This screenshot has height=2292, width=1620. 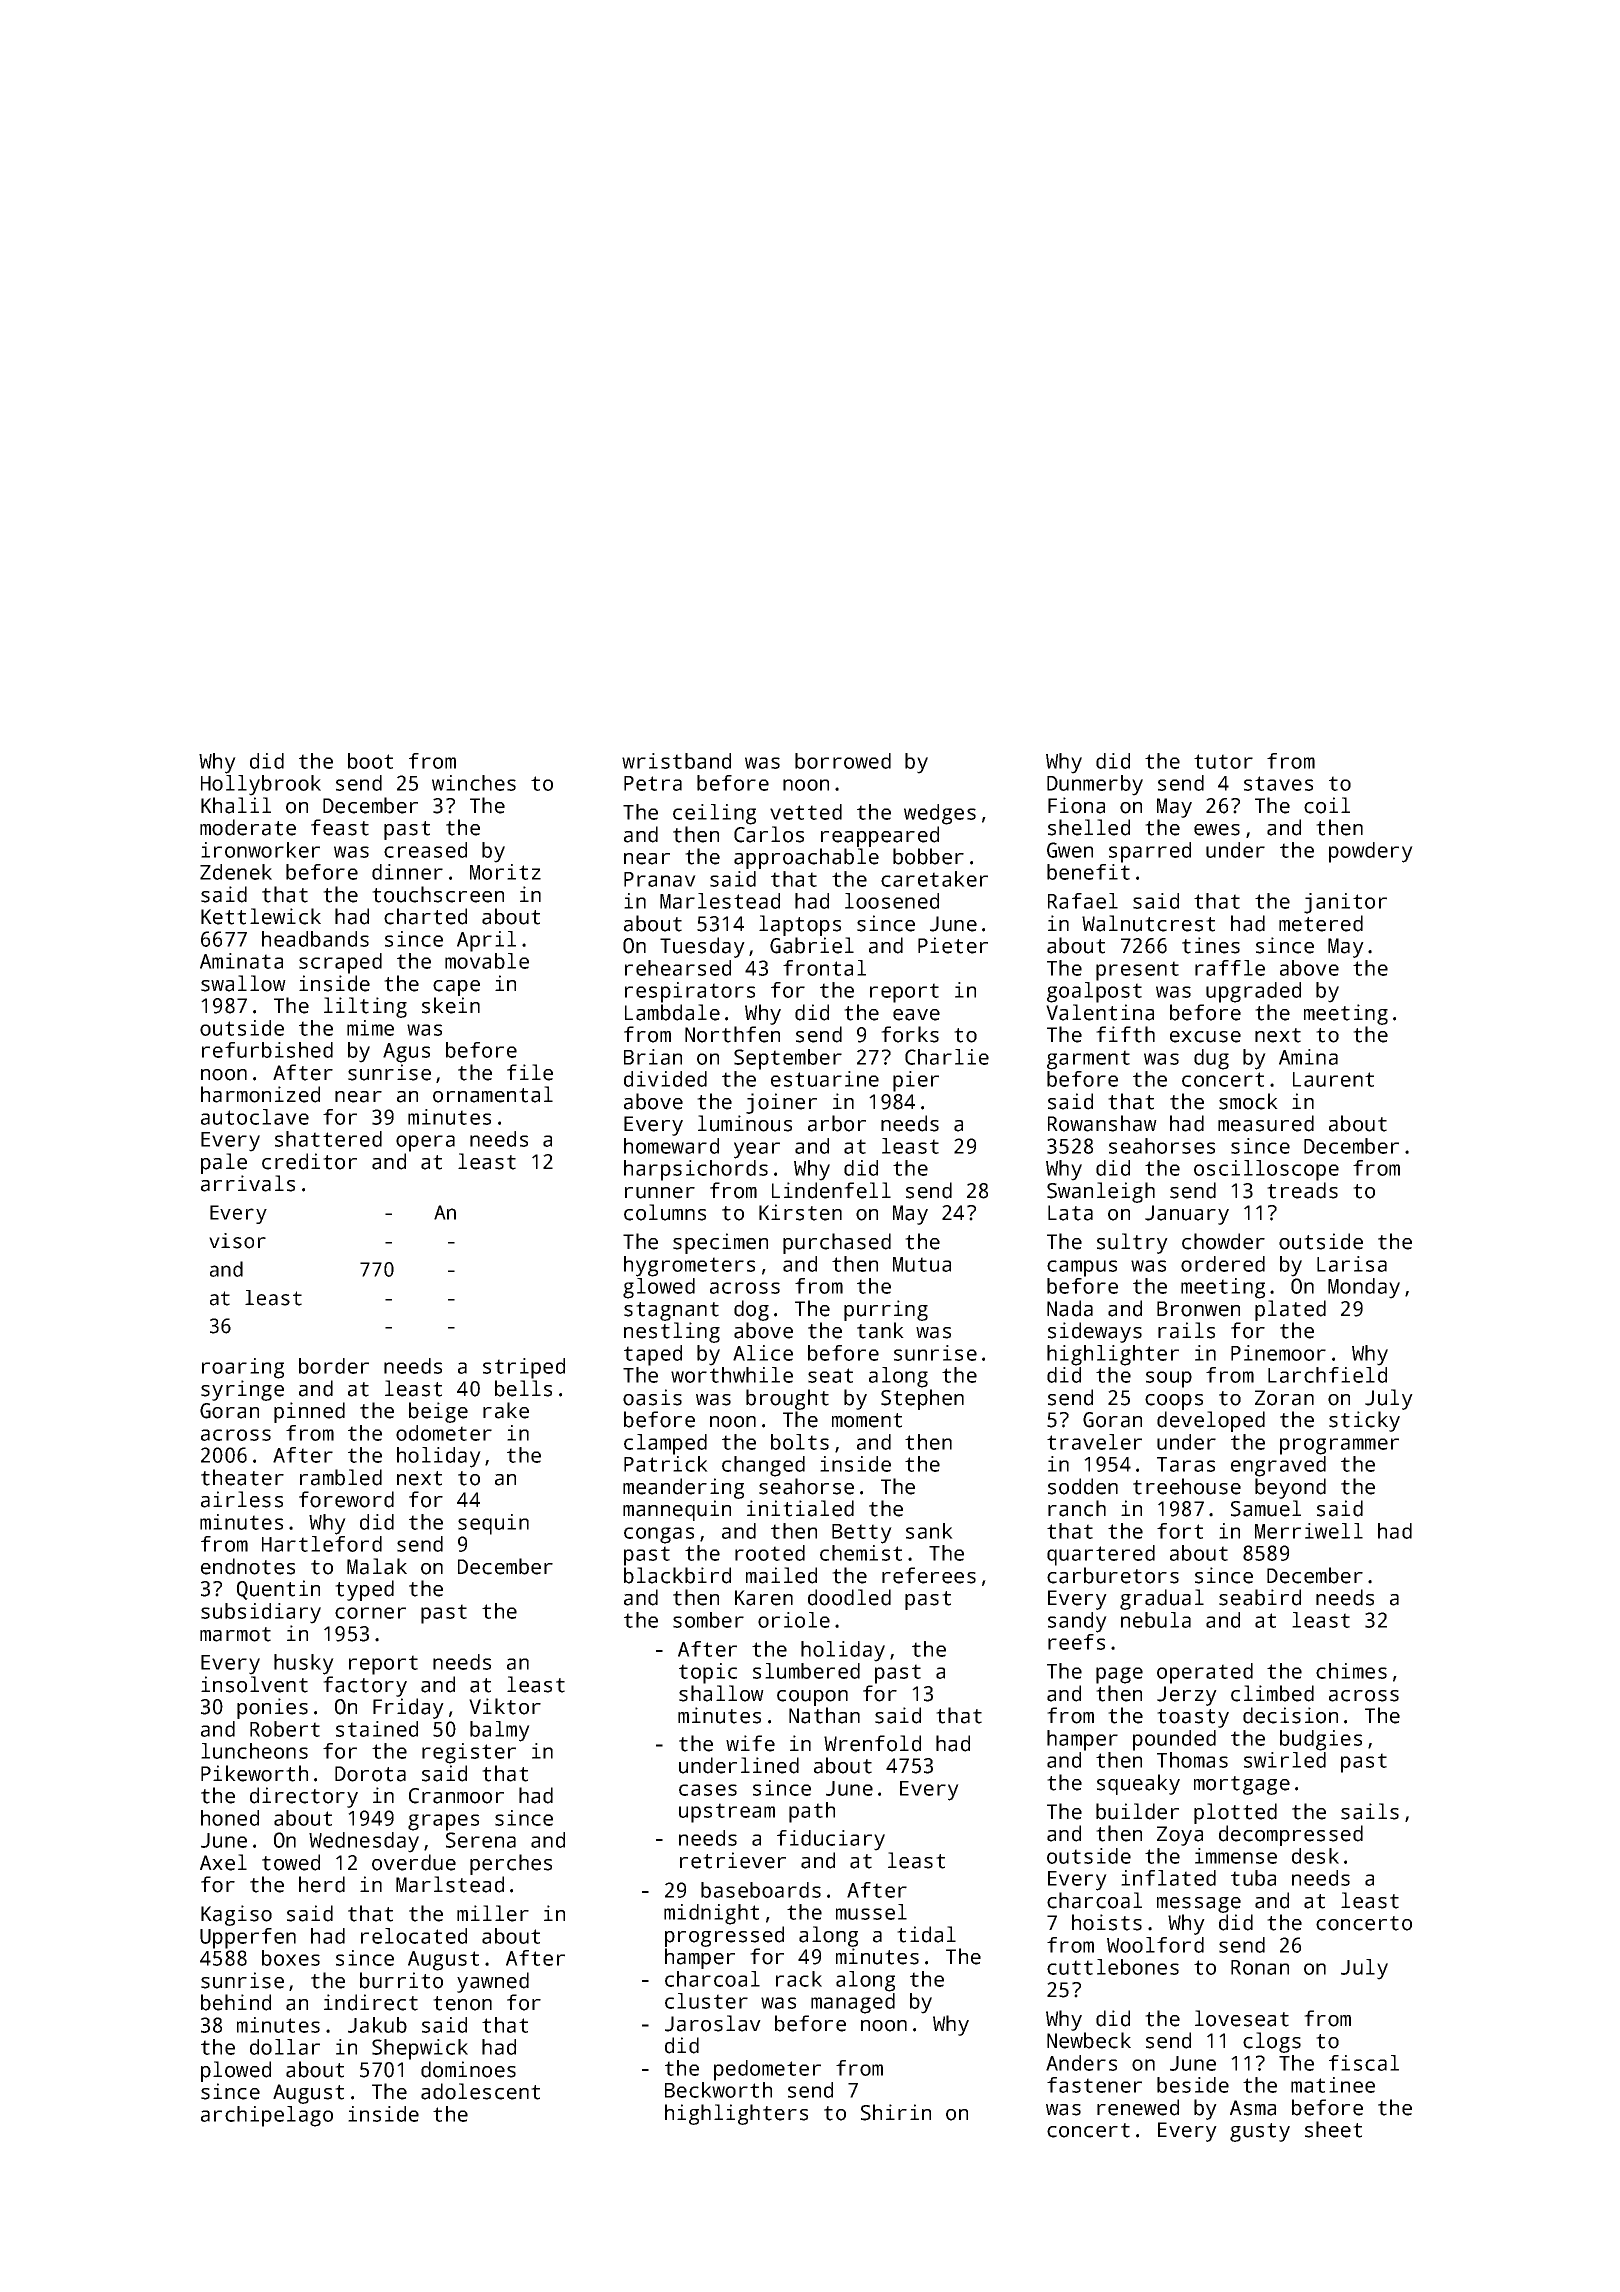 I want to click on cluster, so click(x=706, y=2001).
